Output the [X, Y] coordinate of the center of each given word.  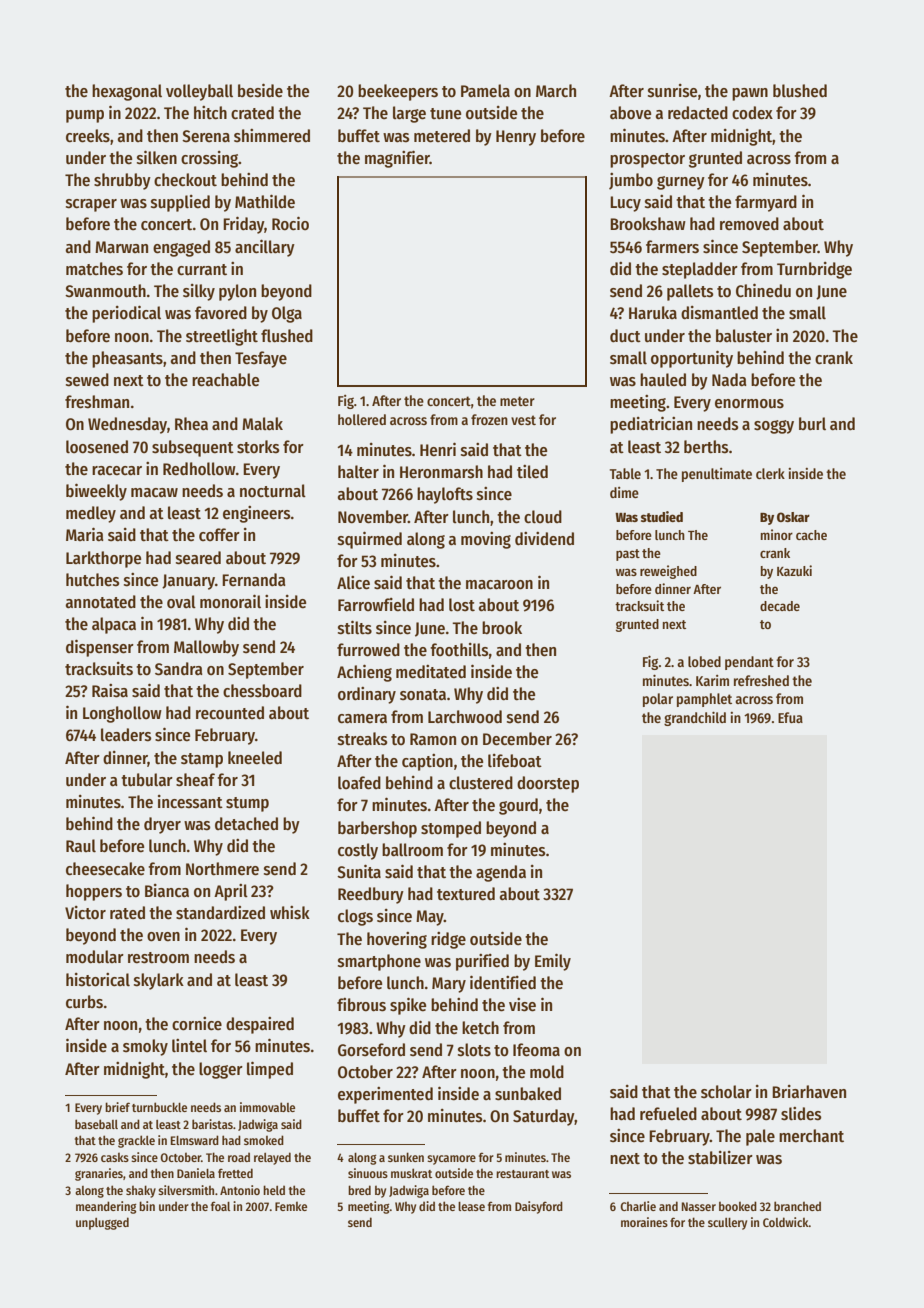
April [231, 892]
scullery [727, 1224]
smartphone [379, 962]
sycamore [451, 1160]
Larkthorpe [103, 559]
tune [445, 114]
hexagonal [127, 92]
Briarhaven [809, 1092]
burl [812, 424]
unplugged [102, 1223]
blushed [800, 91]
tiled [532, 472]
